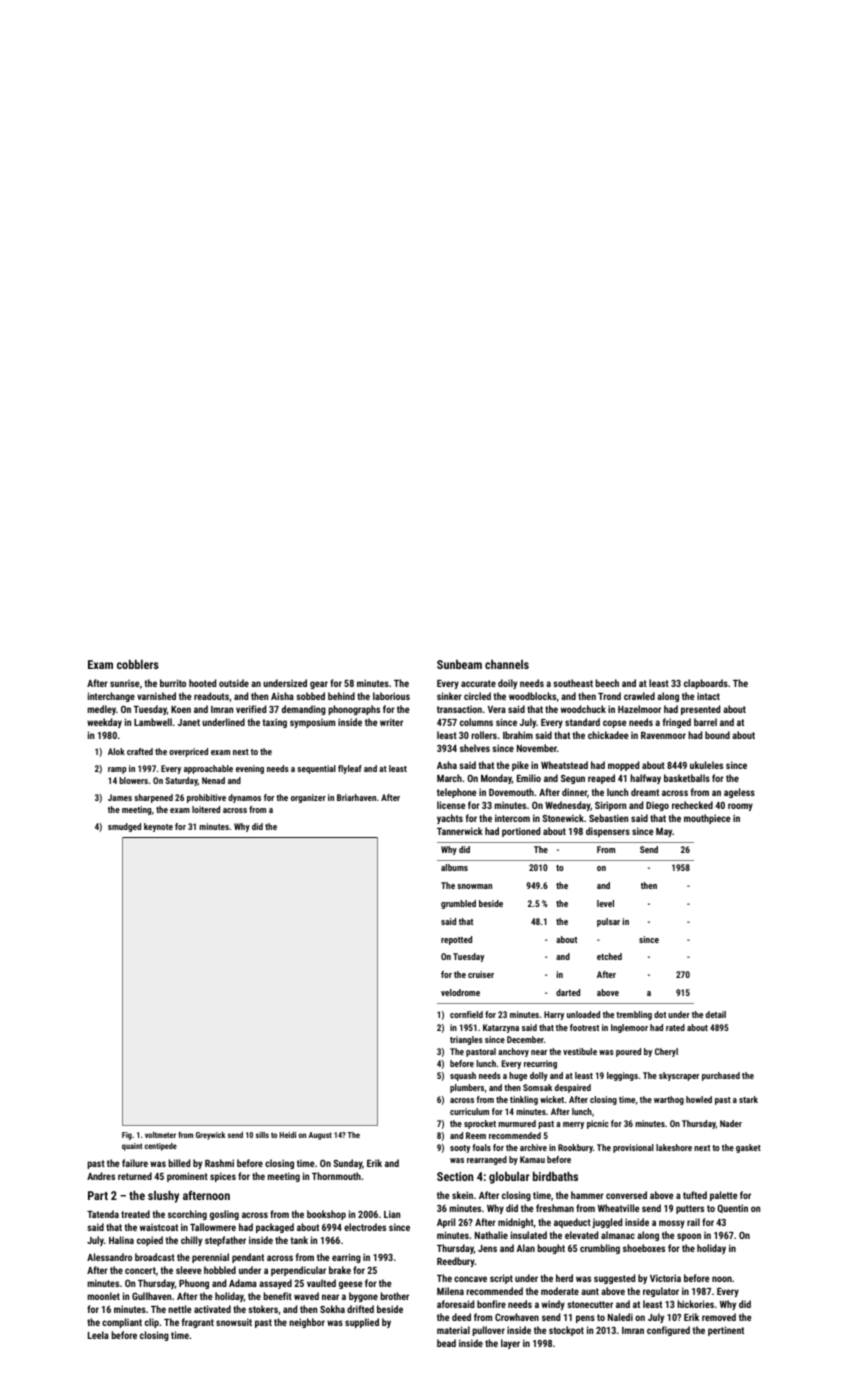 This screenshot has height=1400, width=849. I want to click on crawled, so click(639, 696).
